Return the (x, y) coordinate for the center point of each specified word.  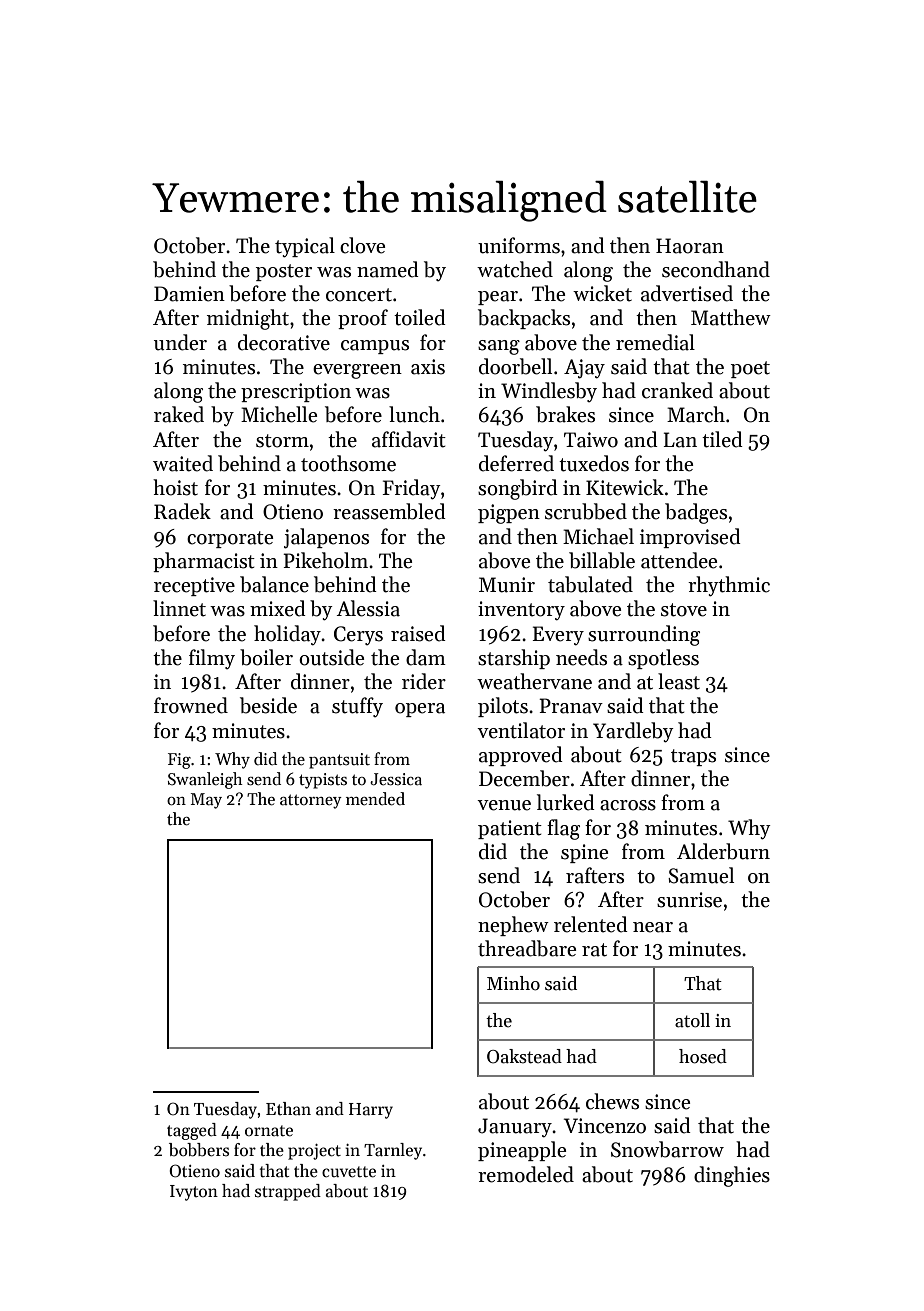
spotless (663, 659)
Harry (371, 1111)
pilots (503, 707)
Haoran (690, 246)
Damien (189, 294)
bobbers (199, 1150)
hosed (703, 1056)
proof (363, 319)
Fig (179, 761)
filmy (212, 659)
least (679, 681)
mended (375, 799)
